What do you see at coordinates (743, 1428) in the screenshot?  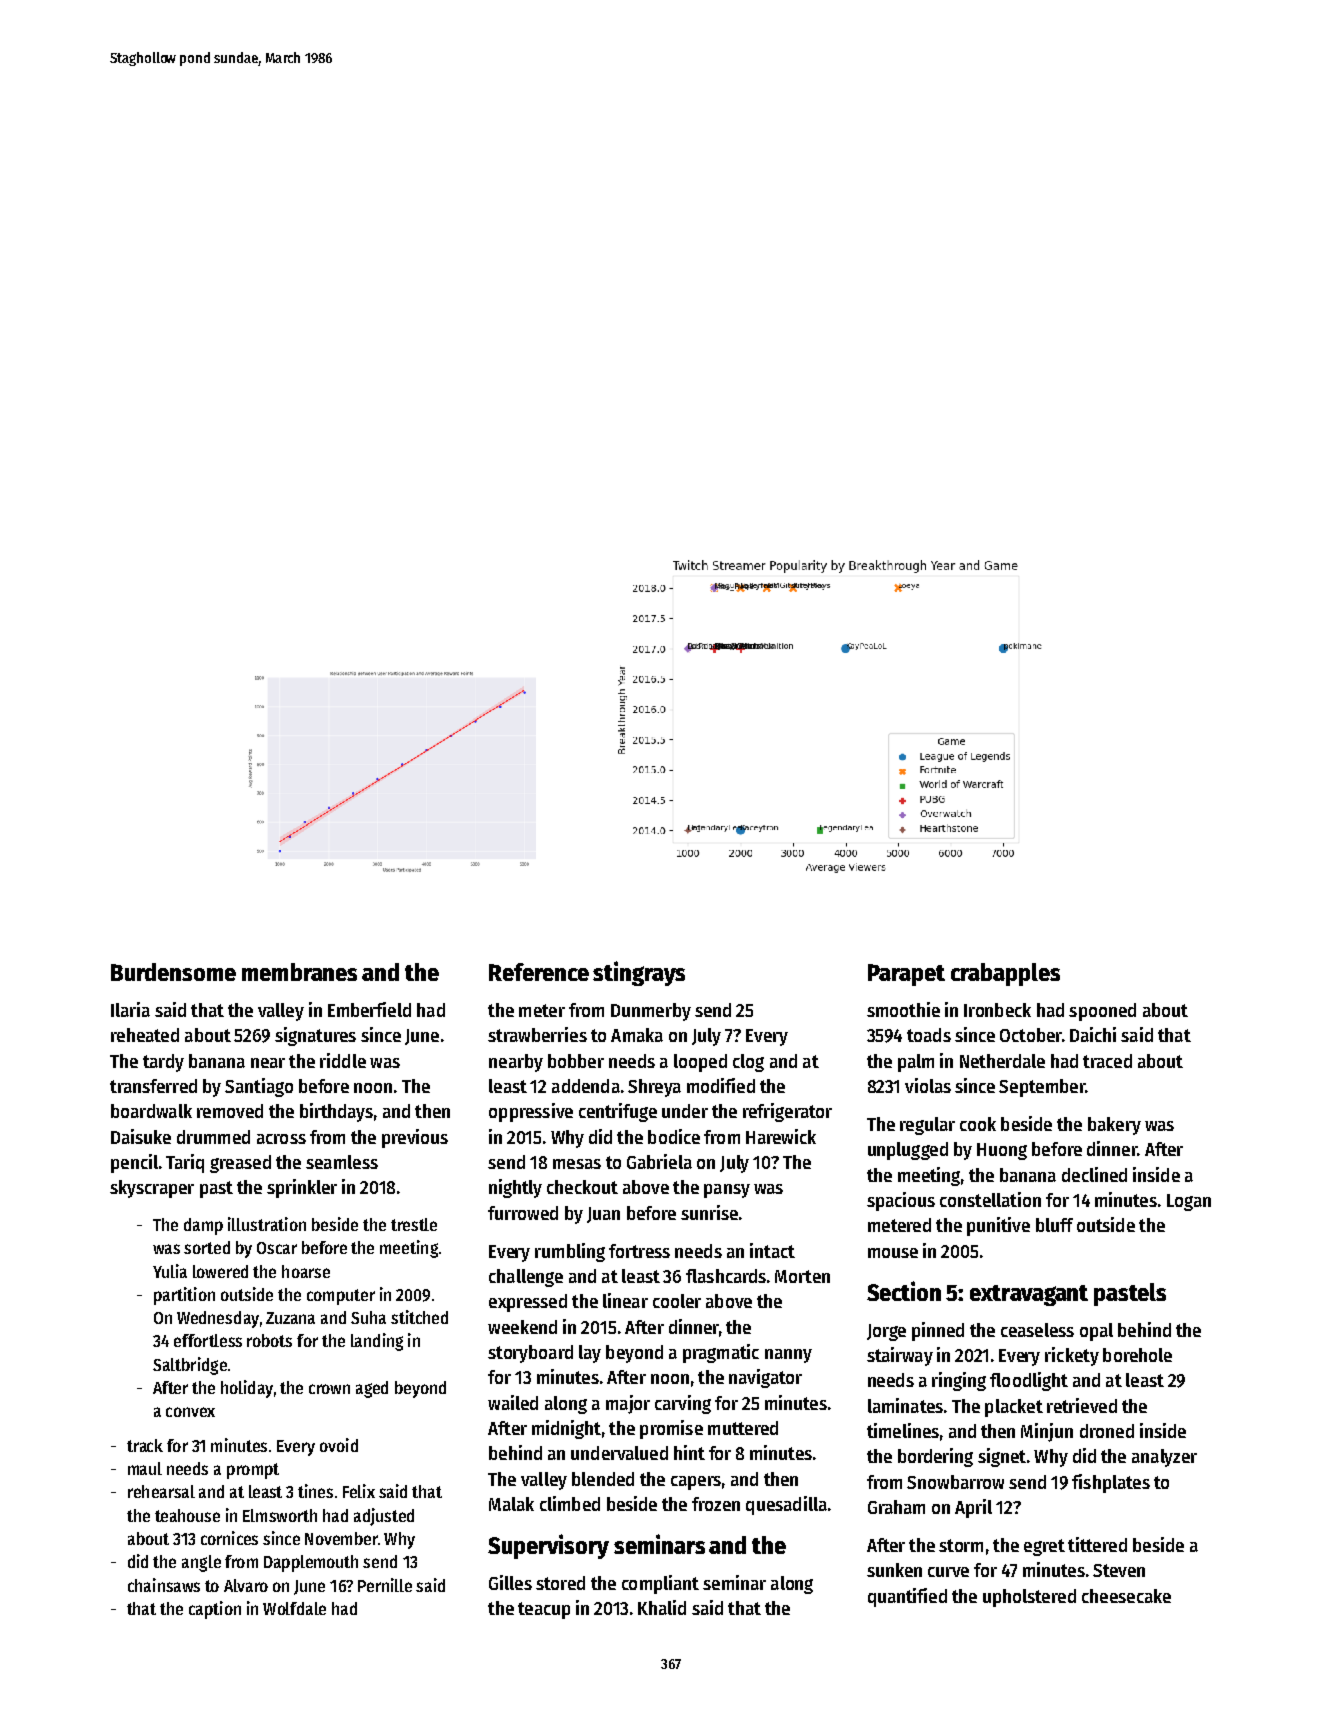 I see `muttered` at bounding box center [743, 1428].
